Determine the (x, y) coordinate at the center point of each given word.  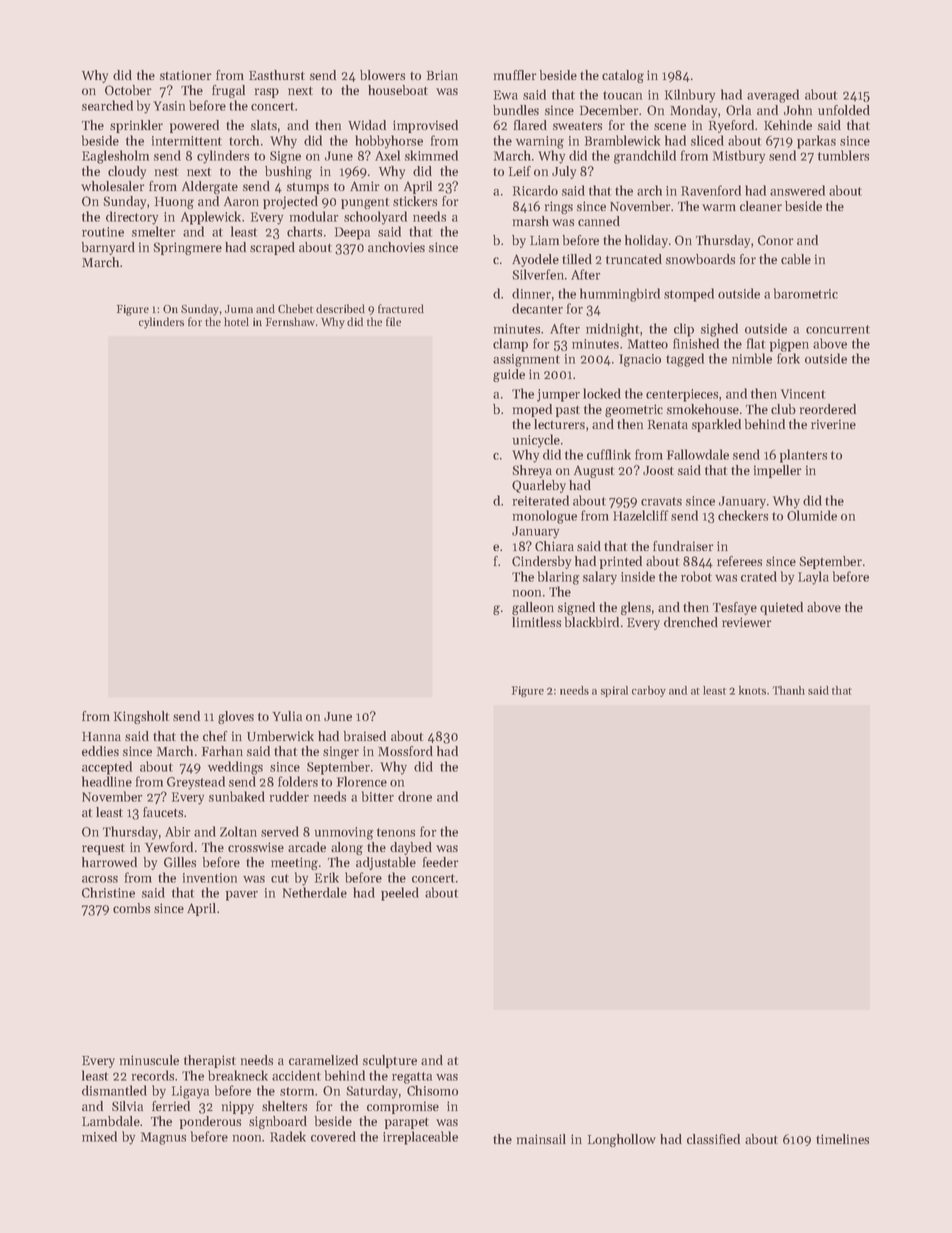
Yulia (287, 716)
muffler (515, 75)
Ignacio (640, 360)
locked (602, 393)
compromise (403, 1107)
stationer (186, 75)
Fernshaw (290, 321)
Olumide (812, 515)
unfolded (844, 110)
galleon (533, 608)
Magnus (163, 1138)
